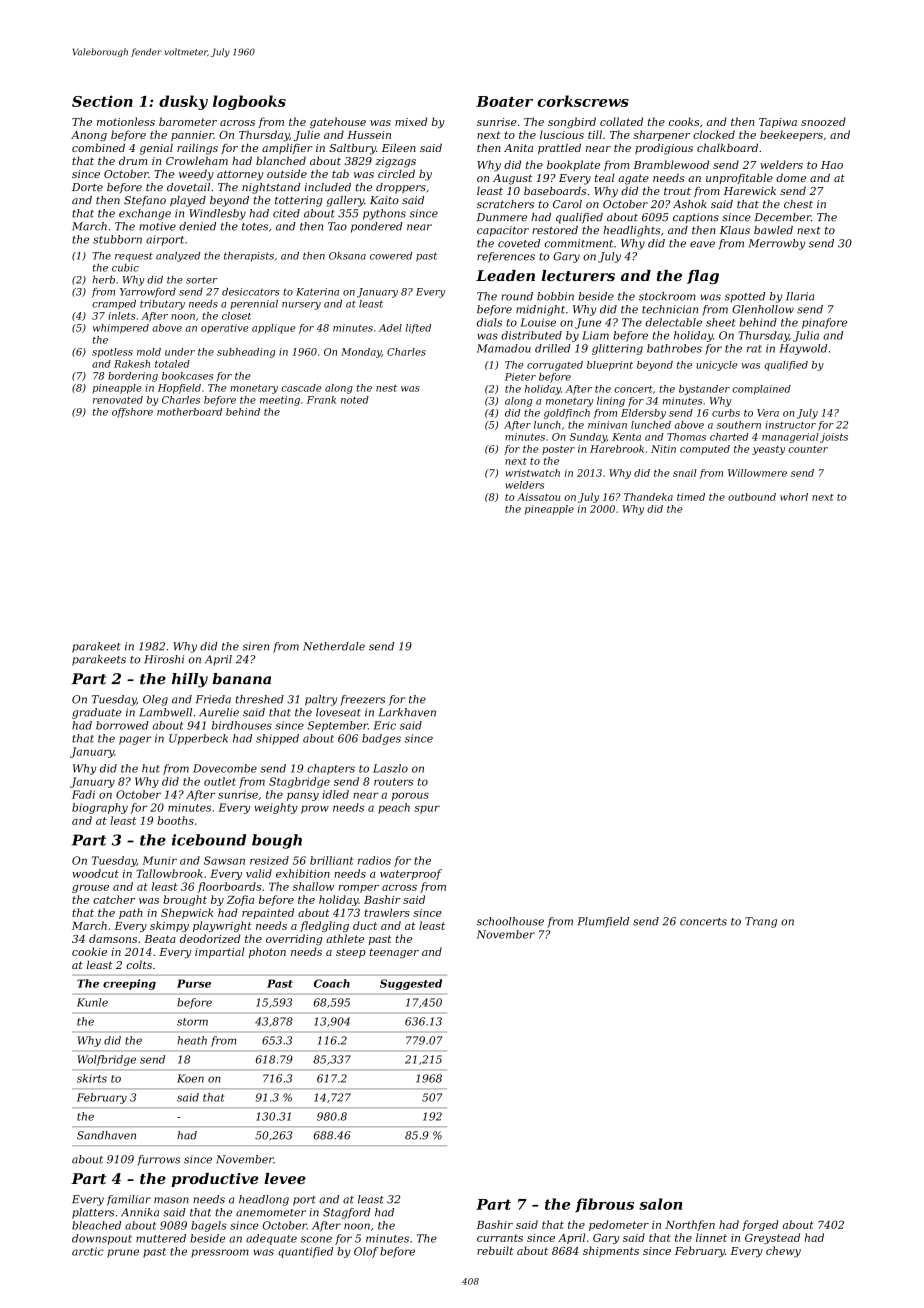 Image resolution: width=924 pixels, height=1308 pixels. Describe the element at coordinates (603, 922) in the screenshot. I see `Plumfield` at that location.
